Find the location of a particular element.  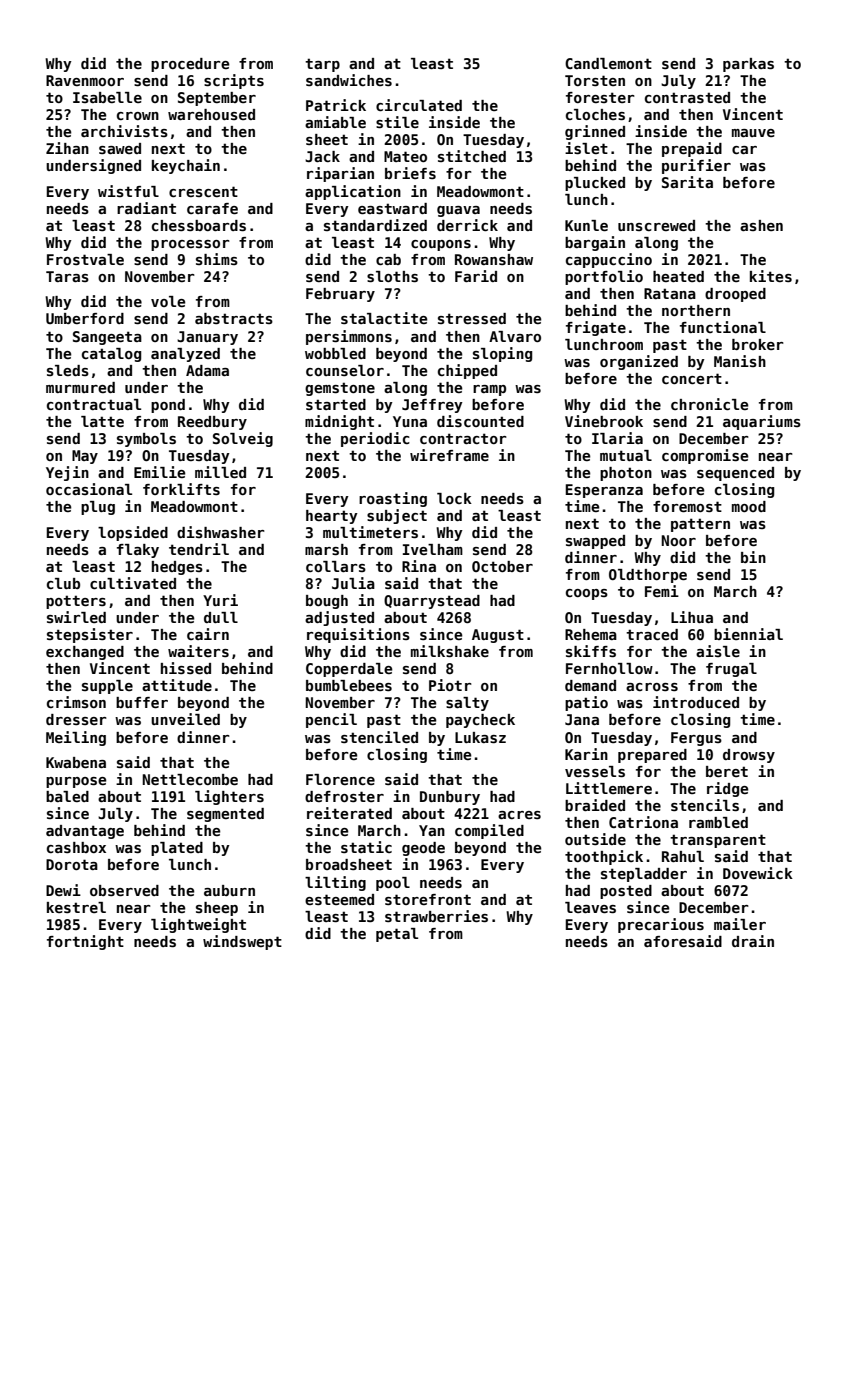

standardized is located at coordinates (375, 225).
